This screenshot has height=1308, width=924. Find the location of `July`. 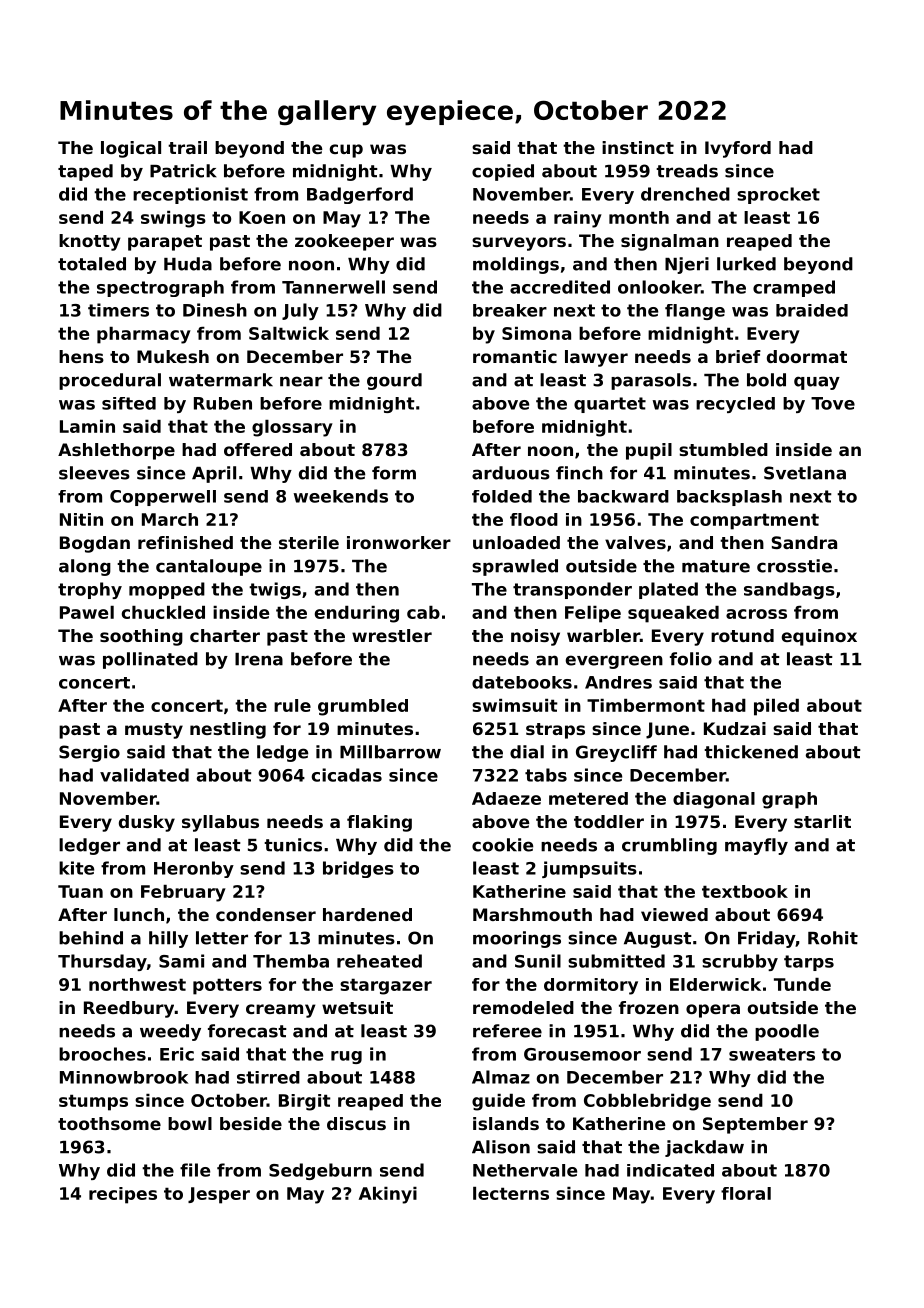

July is located at coordinates (300, 311).
